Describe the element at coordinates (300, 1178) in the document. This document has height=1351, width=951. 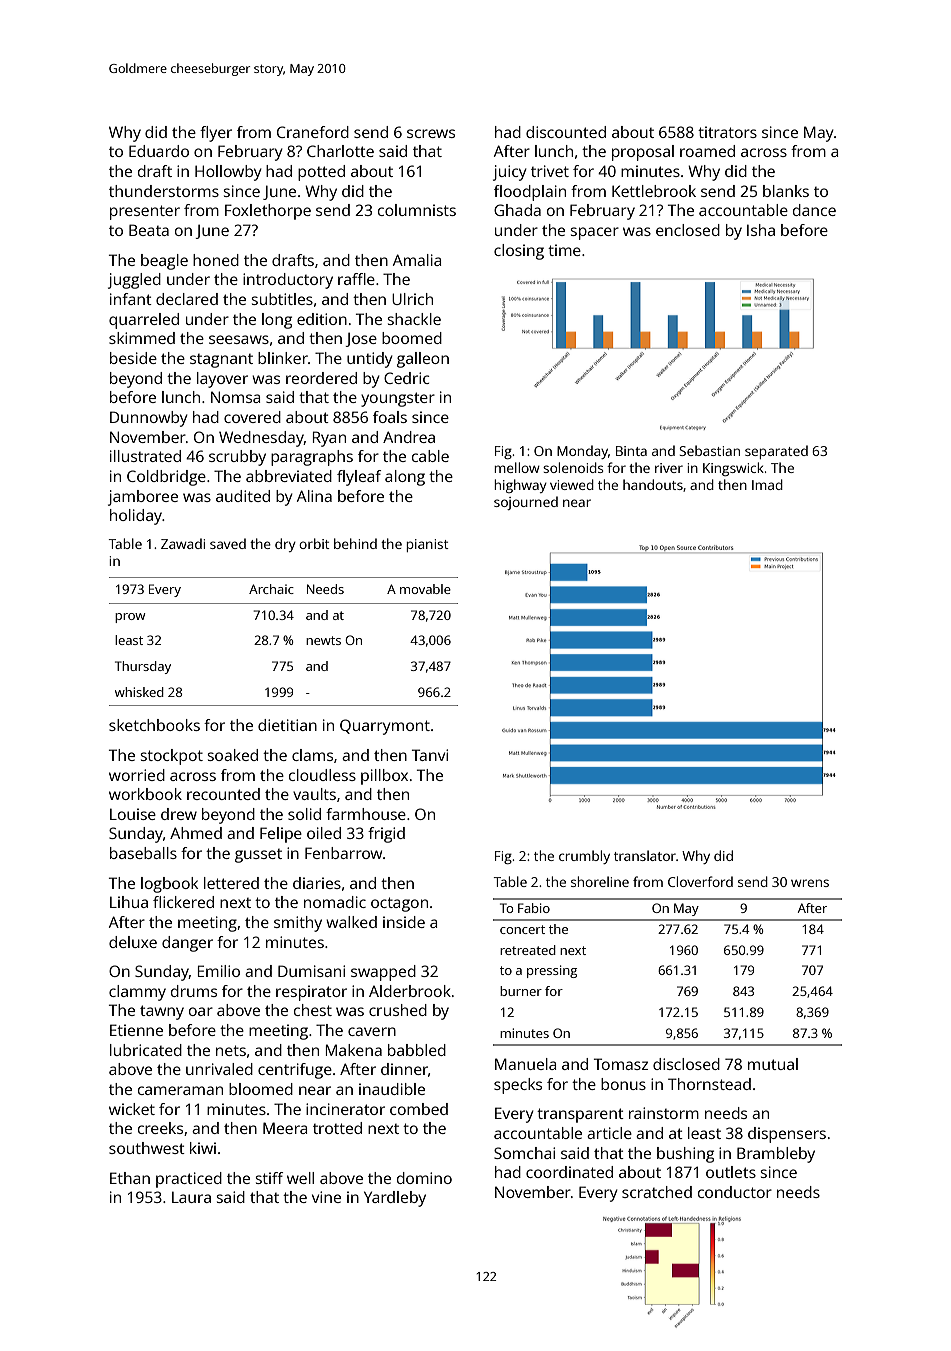
I see `well` at that location.
